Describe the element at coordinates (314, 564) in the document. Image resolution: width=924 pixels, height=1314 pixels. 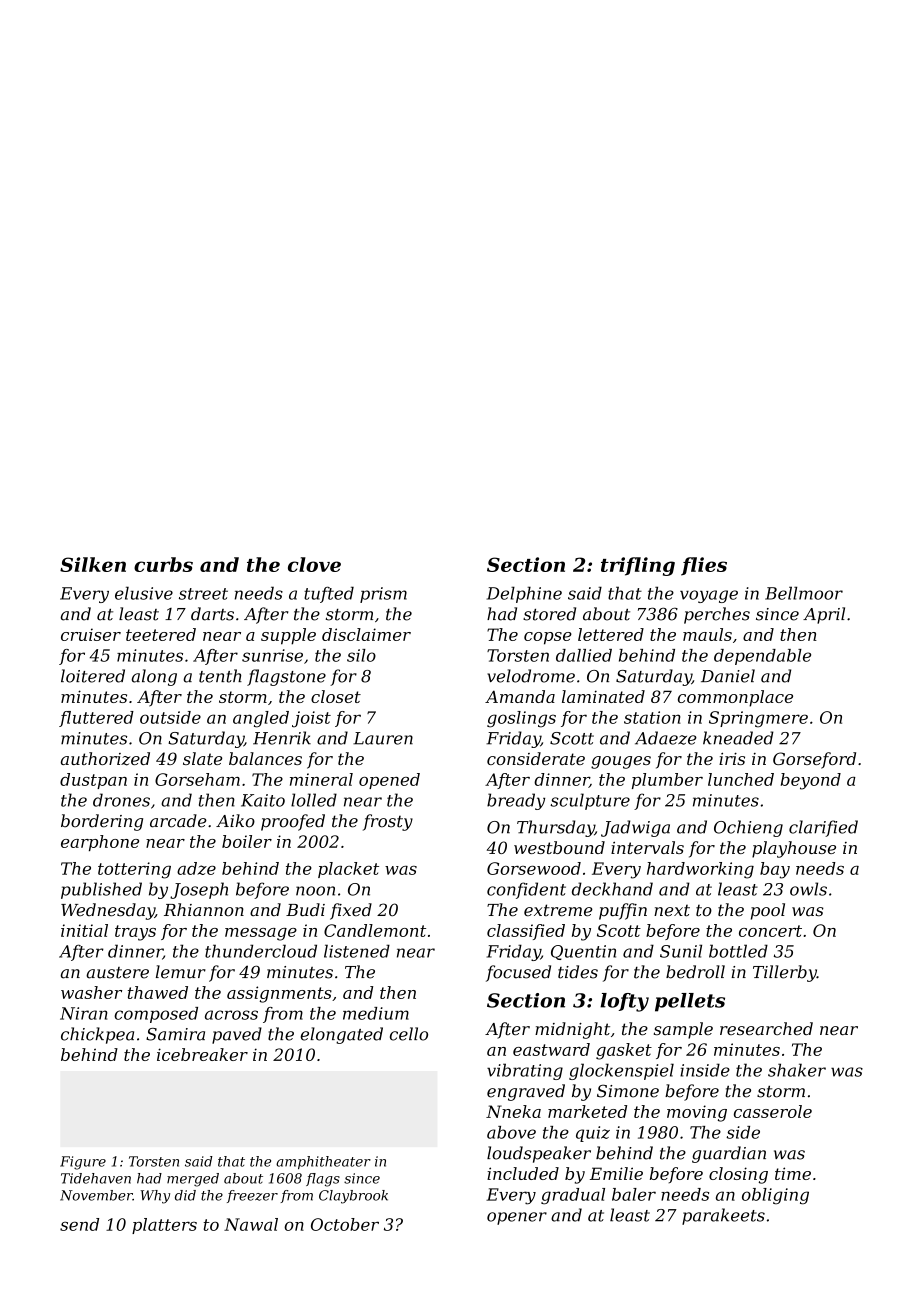
I see `clove` at that location.
